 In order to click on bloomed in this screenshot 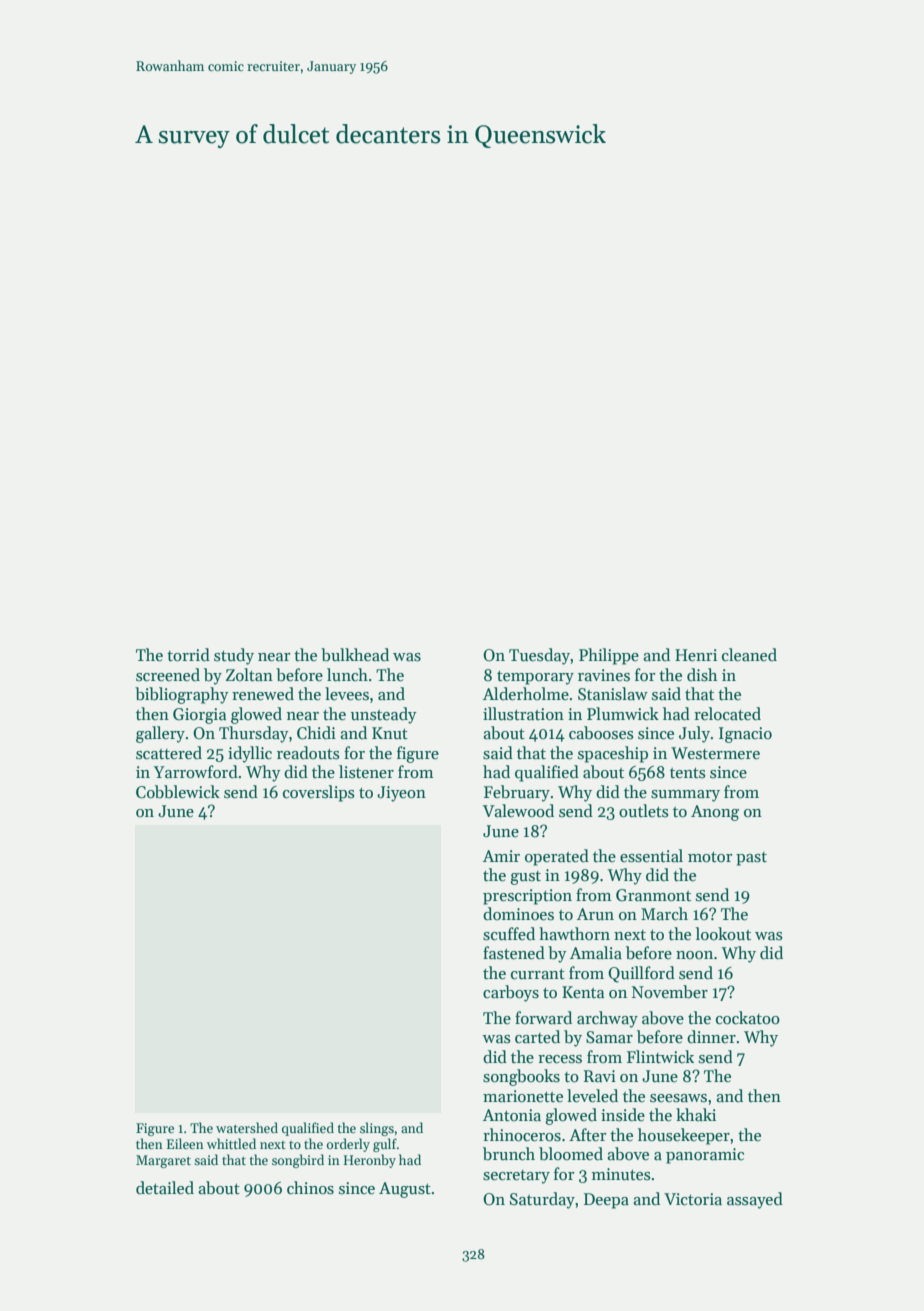, I will do `click(571, 1154)`.
